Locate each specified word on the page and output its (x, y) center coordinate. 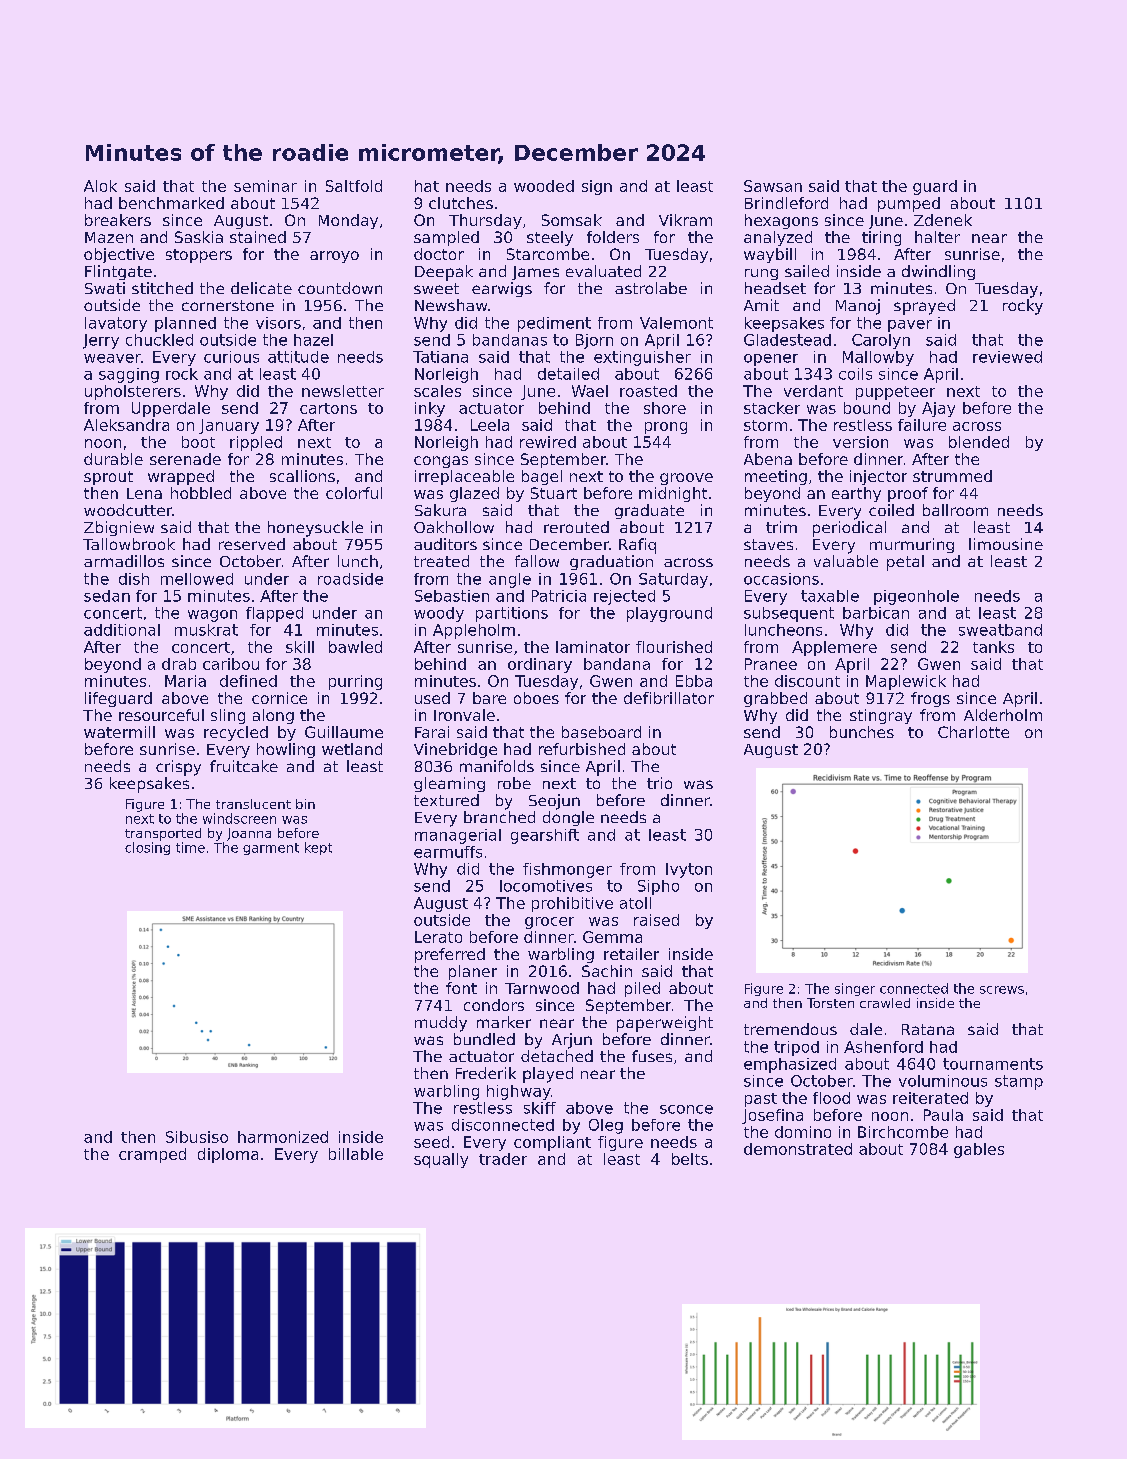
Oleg (606, 1126)
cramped (152, 1155)
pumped (909, 204)
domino (803, 1132)
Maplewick (906, 682)
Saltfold (354, 186)
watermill (119, 732)
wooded (544, 186)
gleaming (449, 784)
